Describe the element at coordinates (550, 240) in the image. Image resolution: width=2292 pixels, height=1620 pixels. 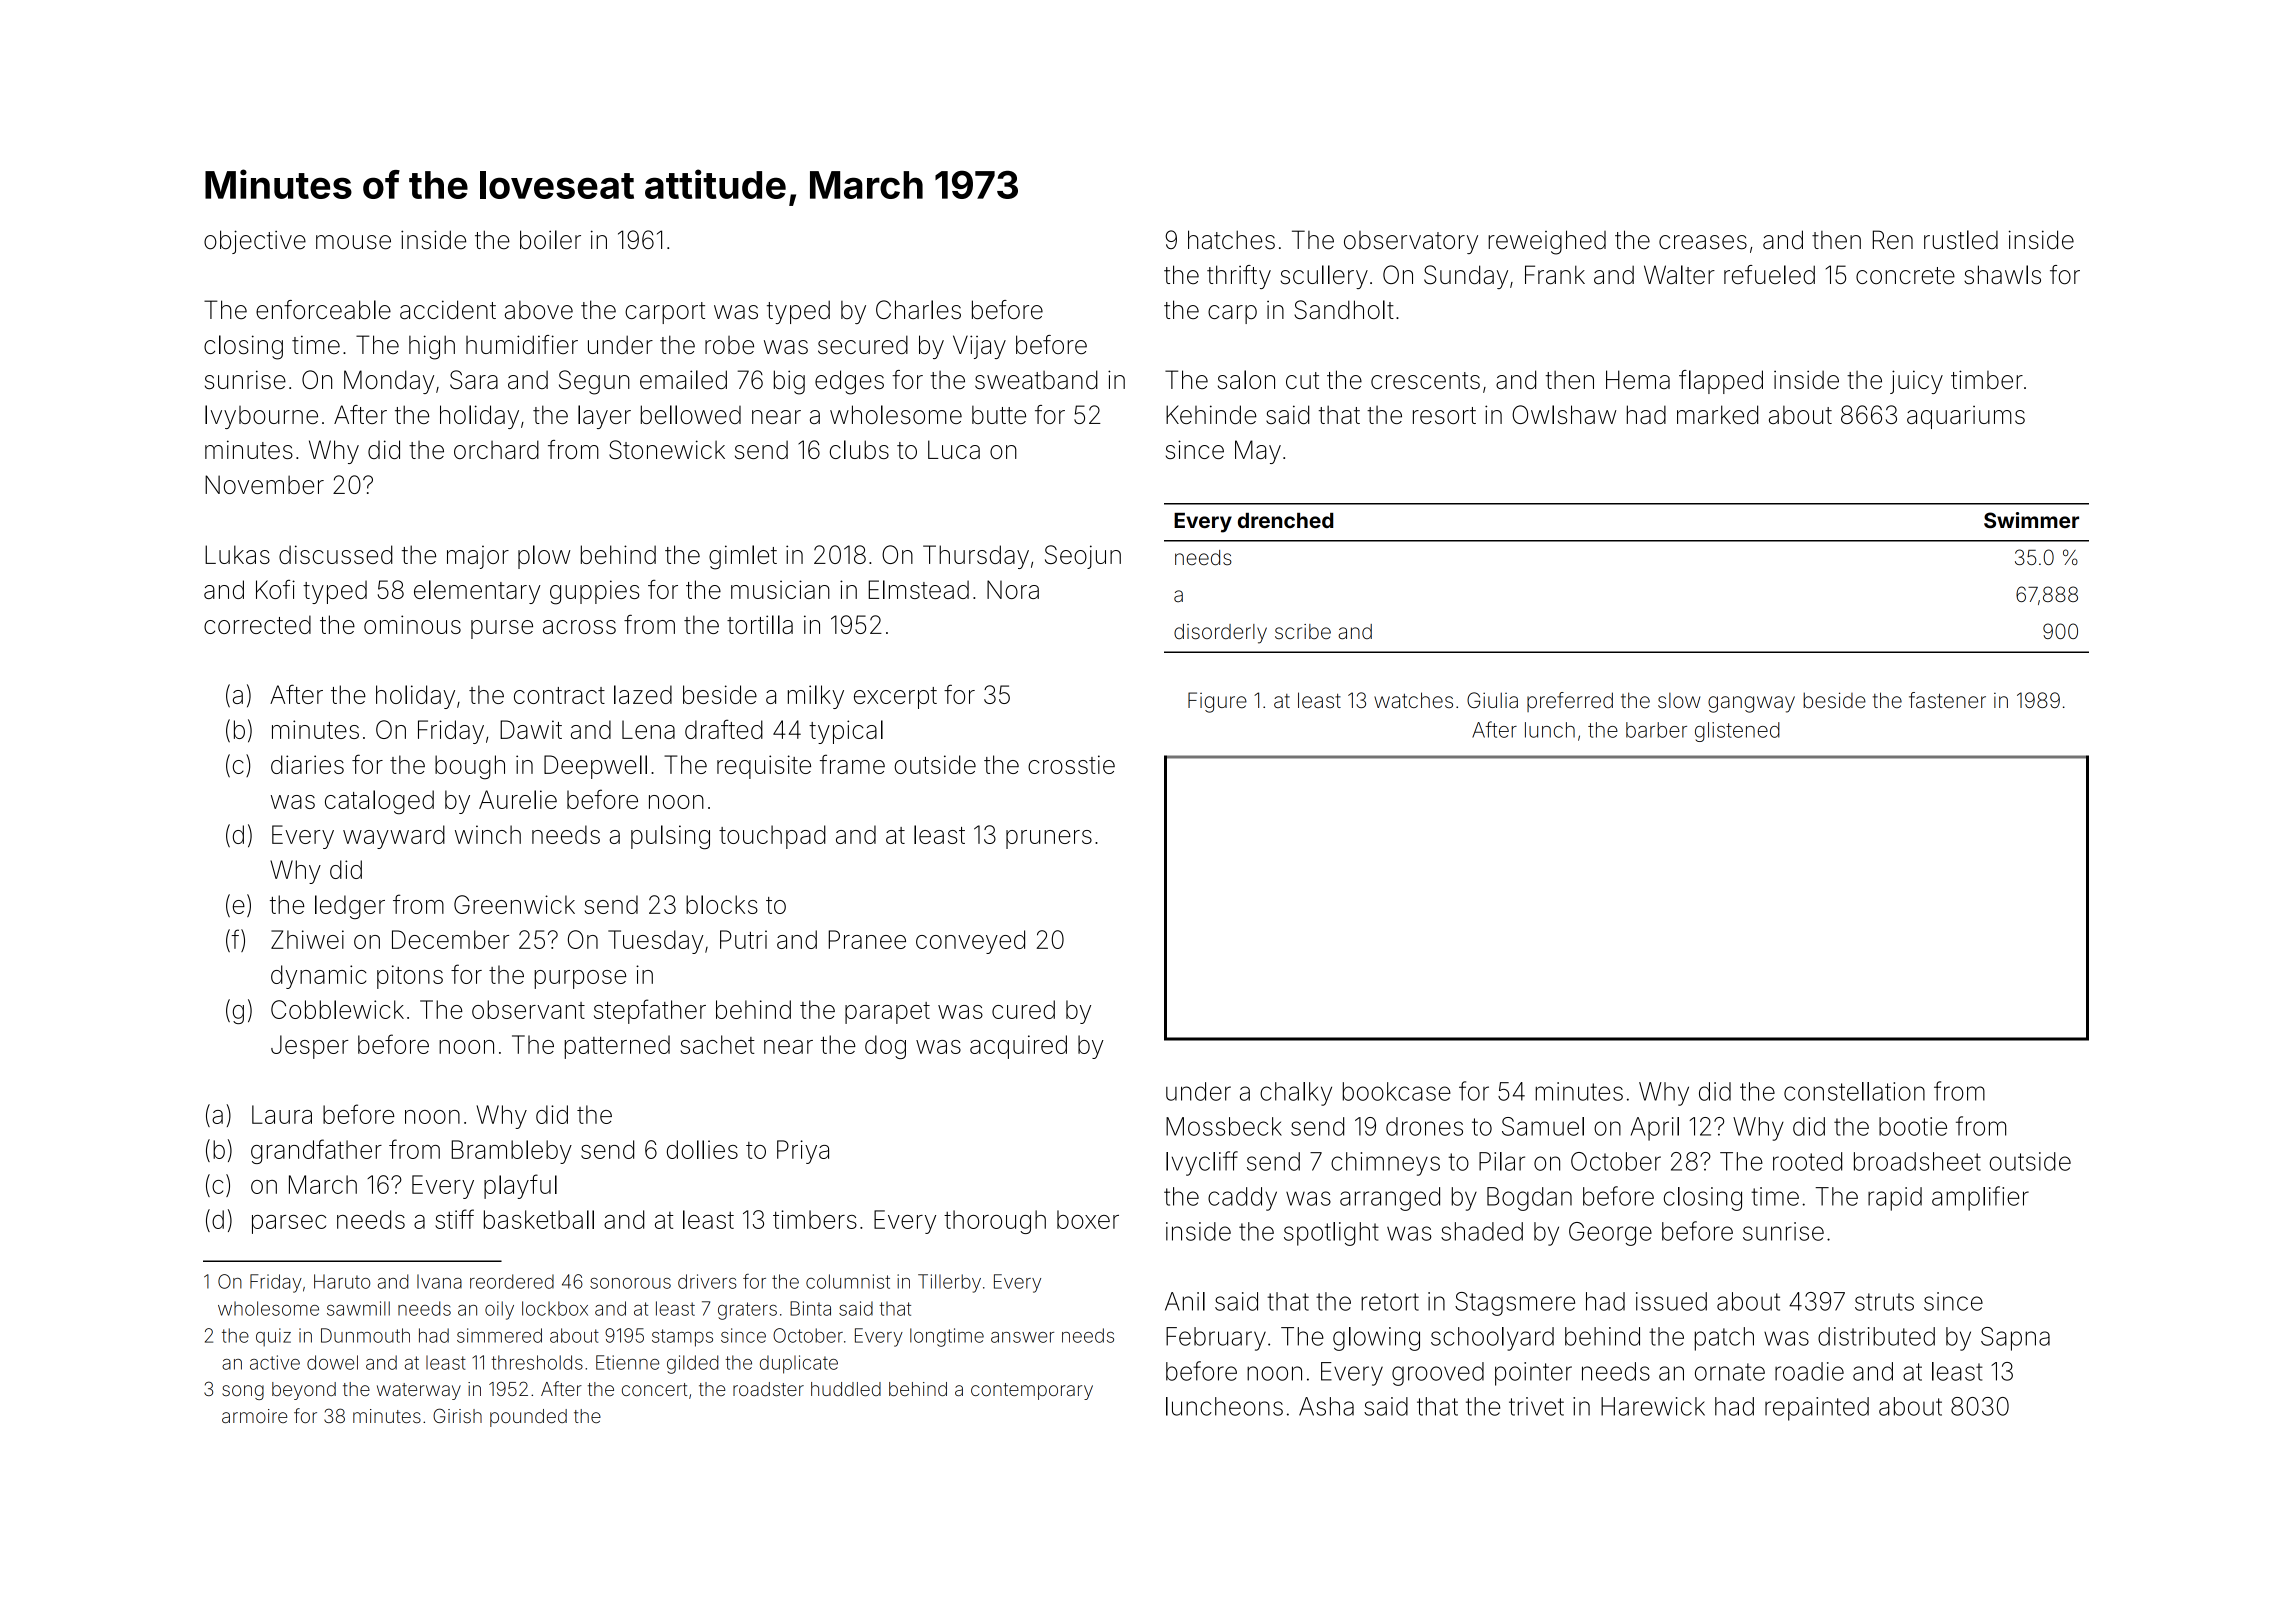
I see `boiler` at that location.
